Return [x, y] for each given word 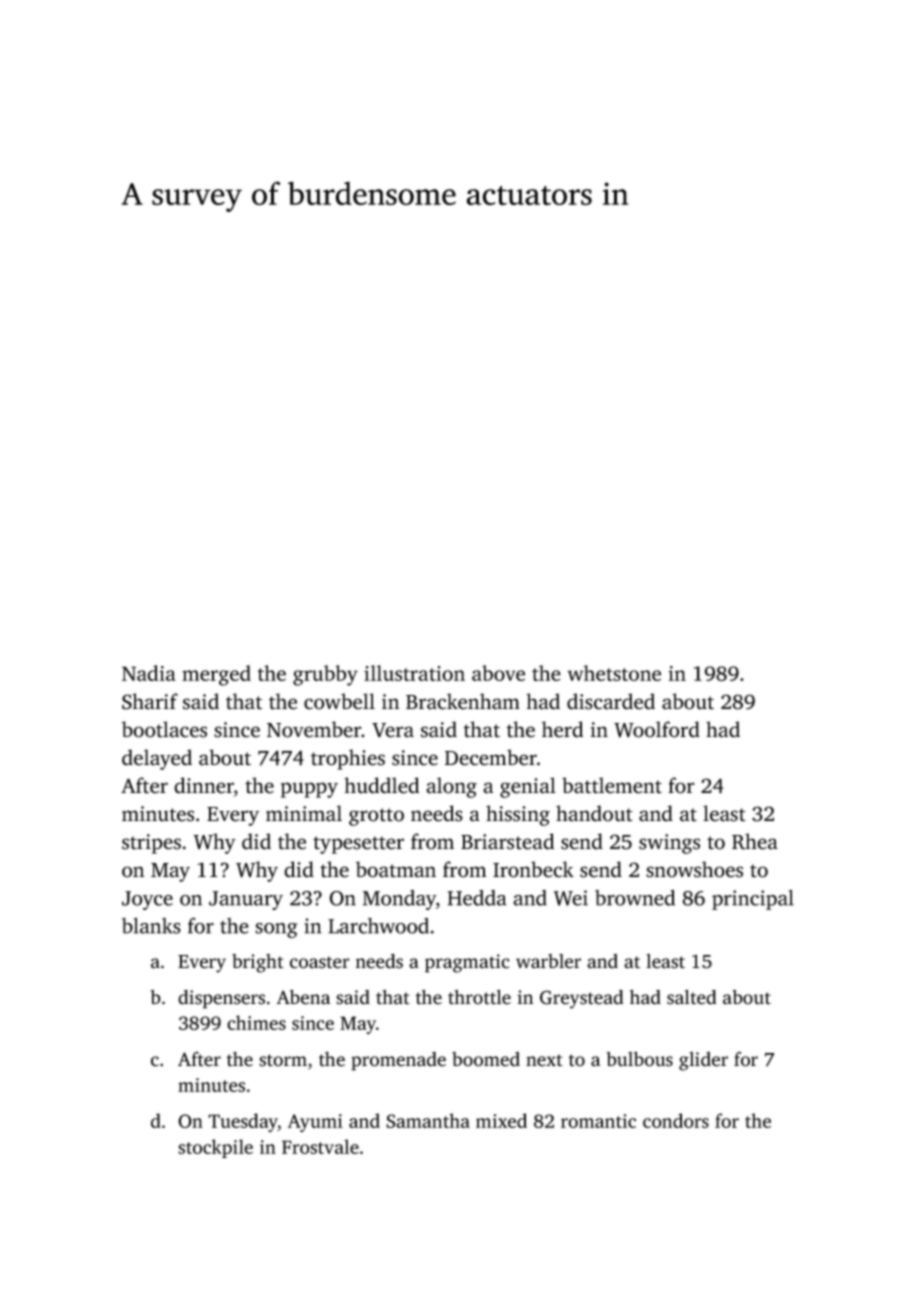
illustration [414, 673]
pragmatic [467, 963]
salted [691, 997]
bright [258, 963]
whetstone [614, 673]
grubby [325, 675]
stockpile [215, 1148]
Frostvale [320, 1146]
